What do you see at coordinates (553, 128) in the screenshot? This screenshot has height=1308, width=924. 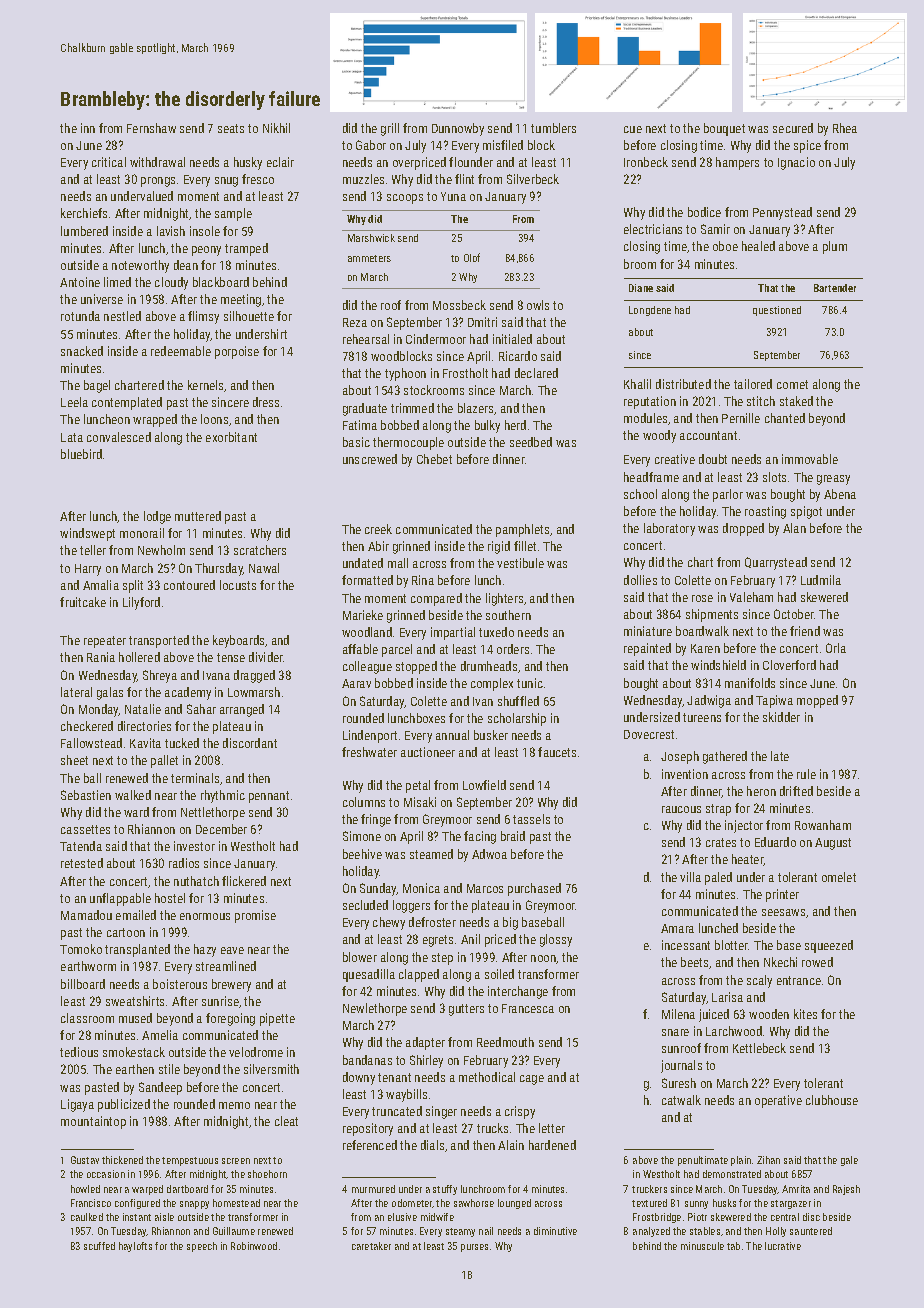 I see `tumblers` at bounding box center [553, 128].
